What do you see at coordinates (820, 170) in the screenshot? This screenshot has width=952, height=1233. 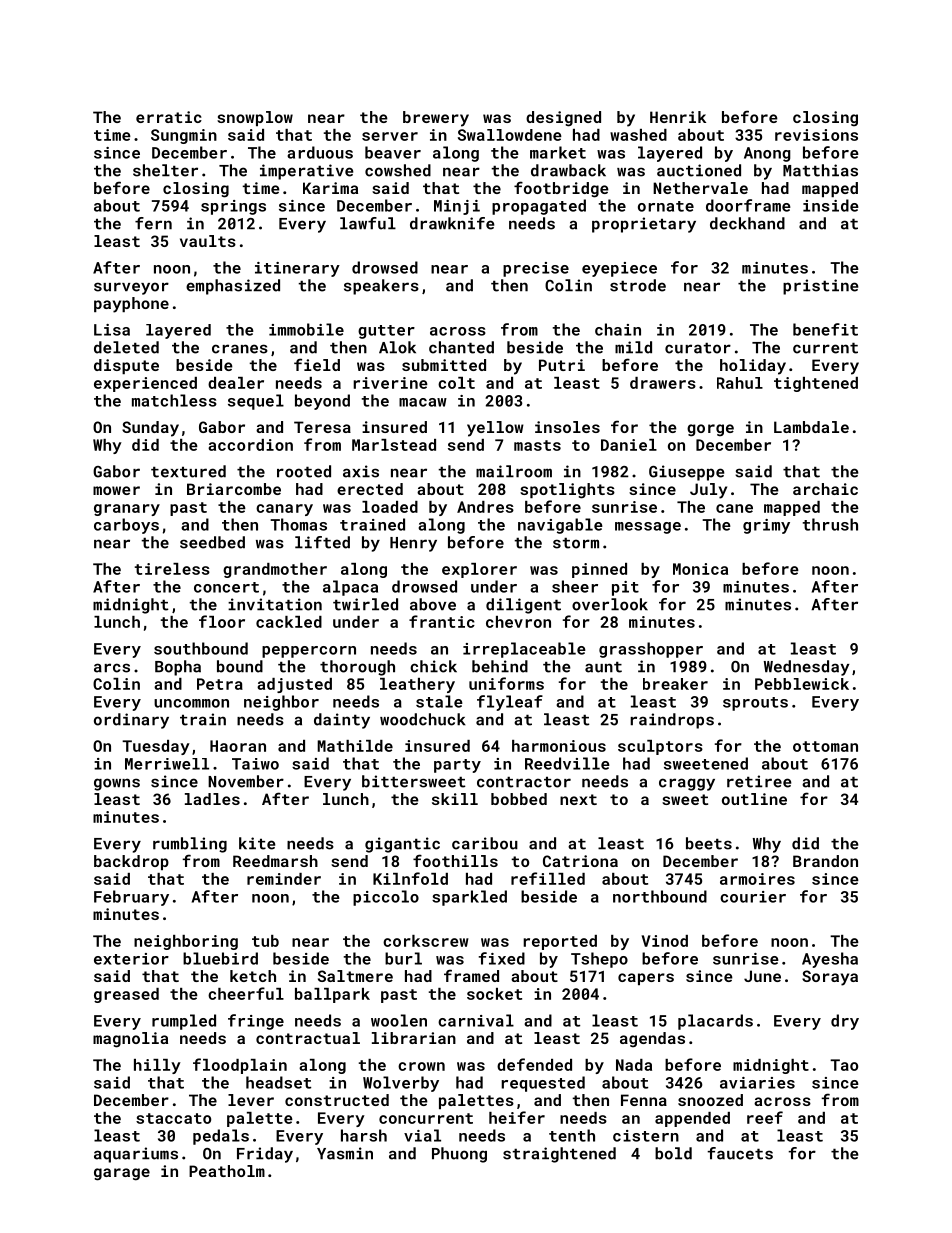 I see `Matthias` at bounding box center [820, 170].
